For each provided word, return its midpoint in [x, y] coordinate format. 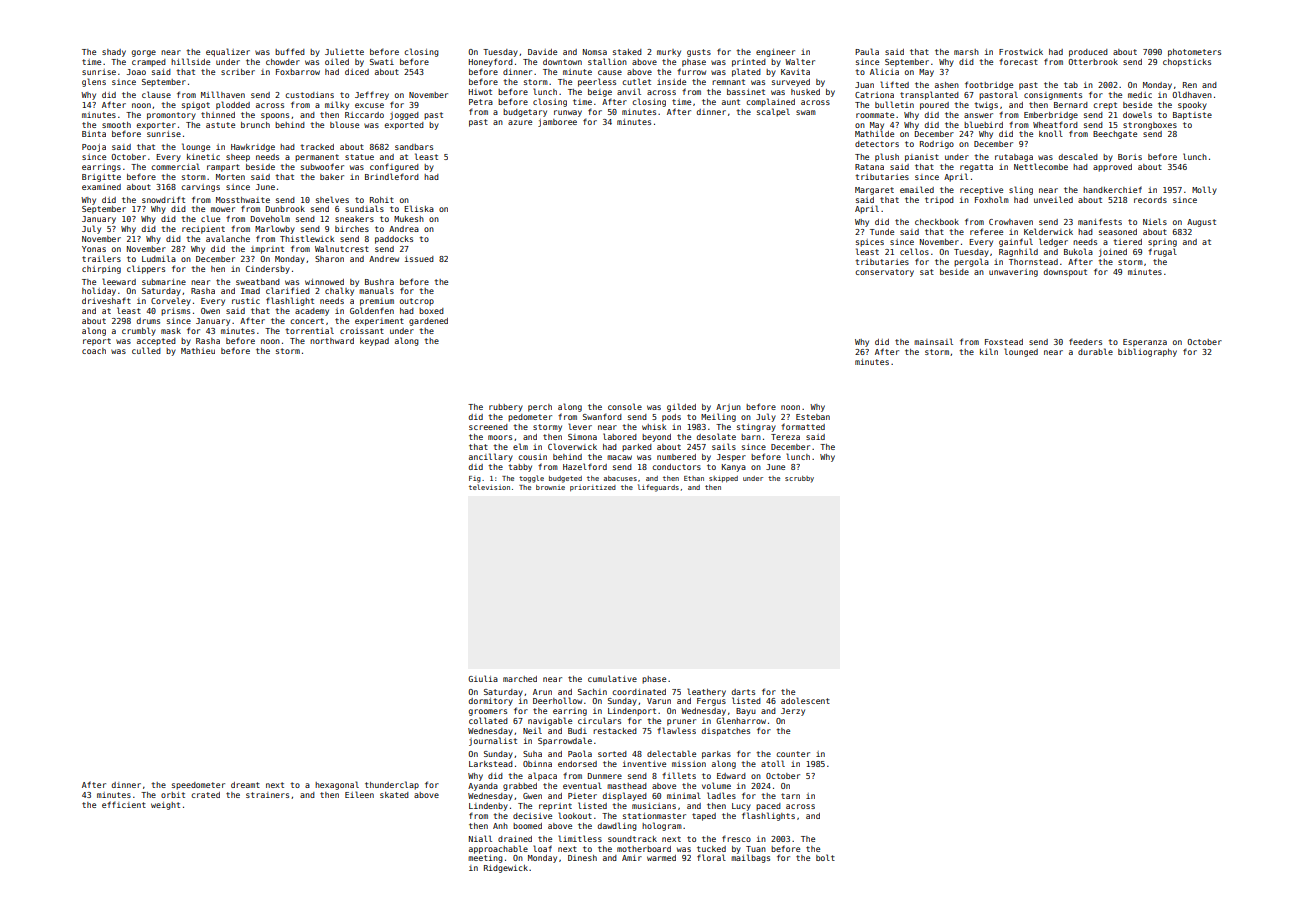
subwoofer [322, 166]
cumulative [612, 678]
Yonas [94, 249]
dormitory [491, 702]
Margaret [874, 191]
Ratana [869, 167]
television [489, 487]
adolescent [805, 700]
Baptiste [1192, 116]
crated [205, 795]
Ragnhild [1018, 252]
